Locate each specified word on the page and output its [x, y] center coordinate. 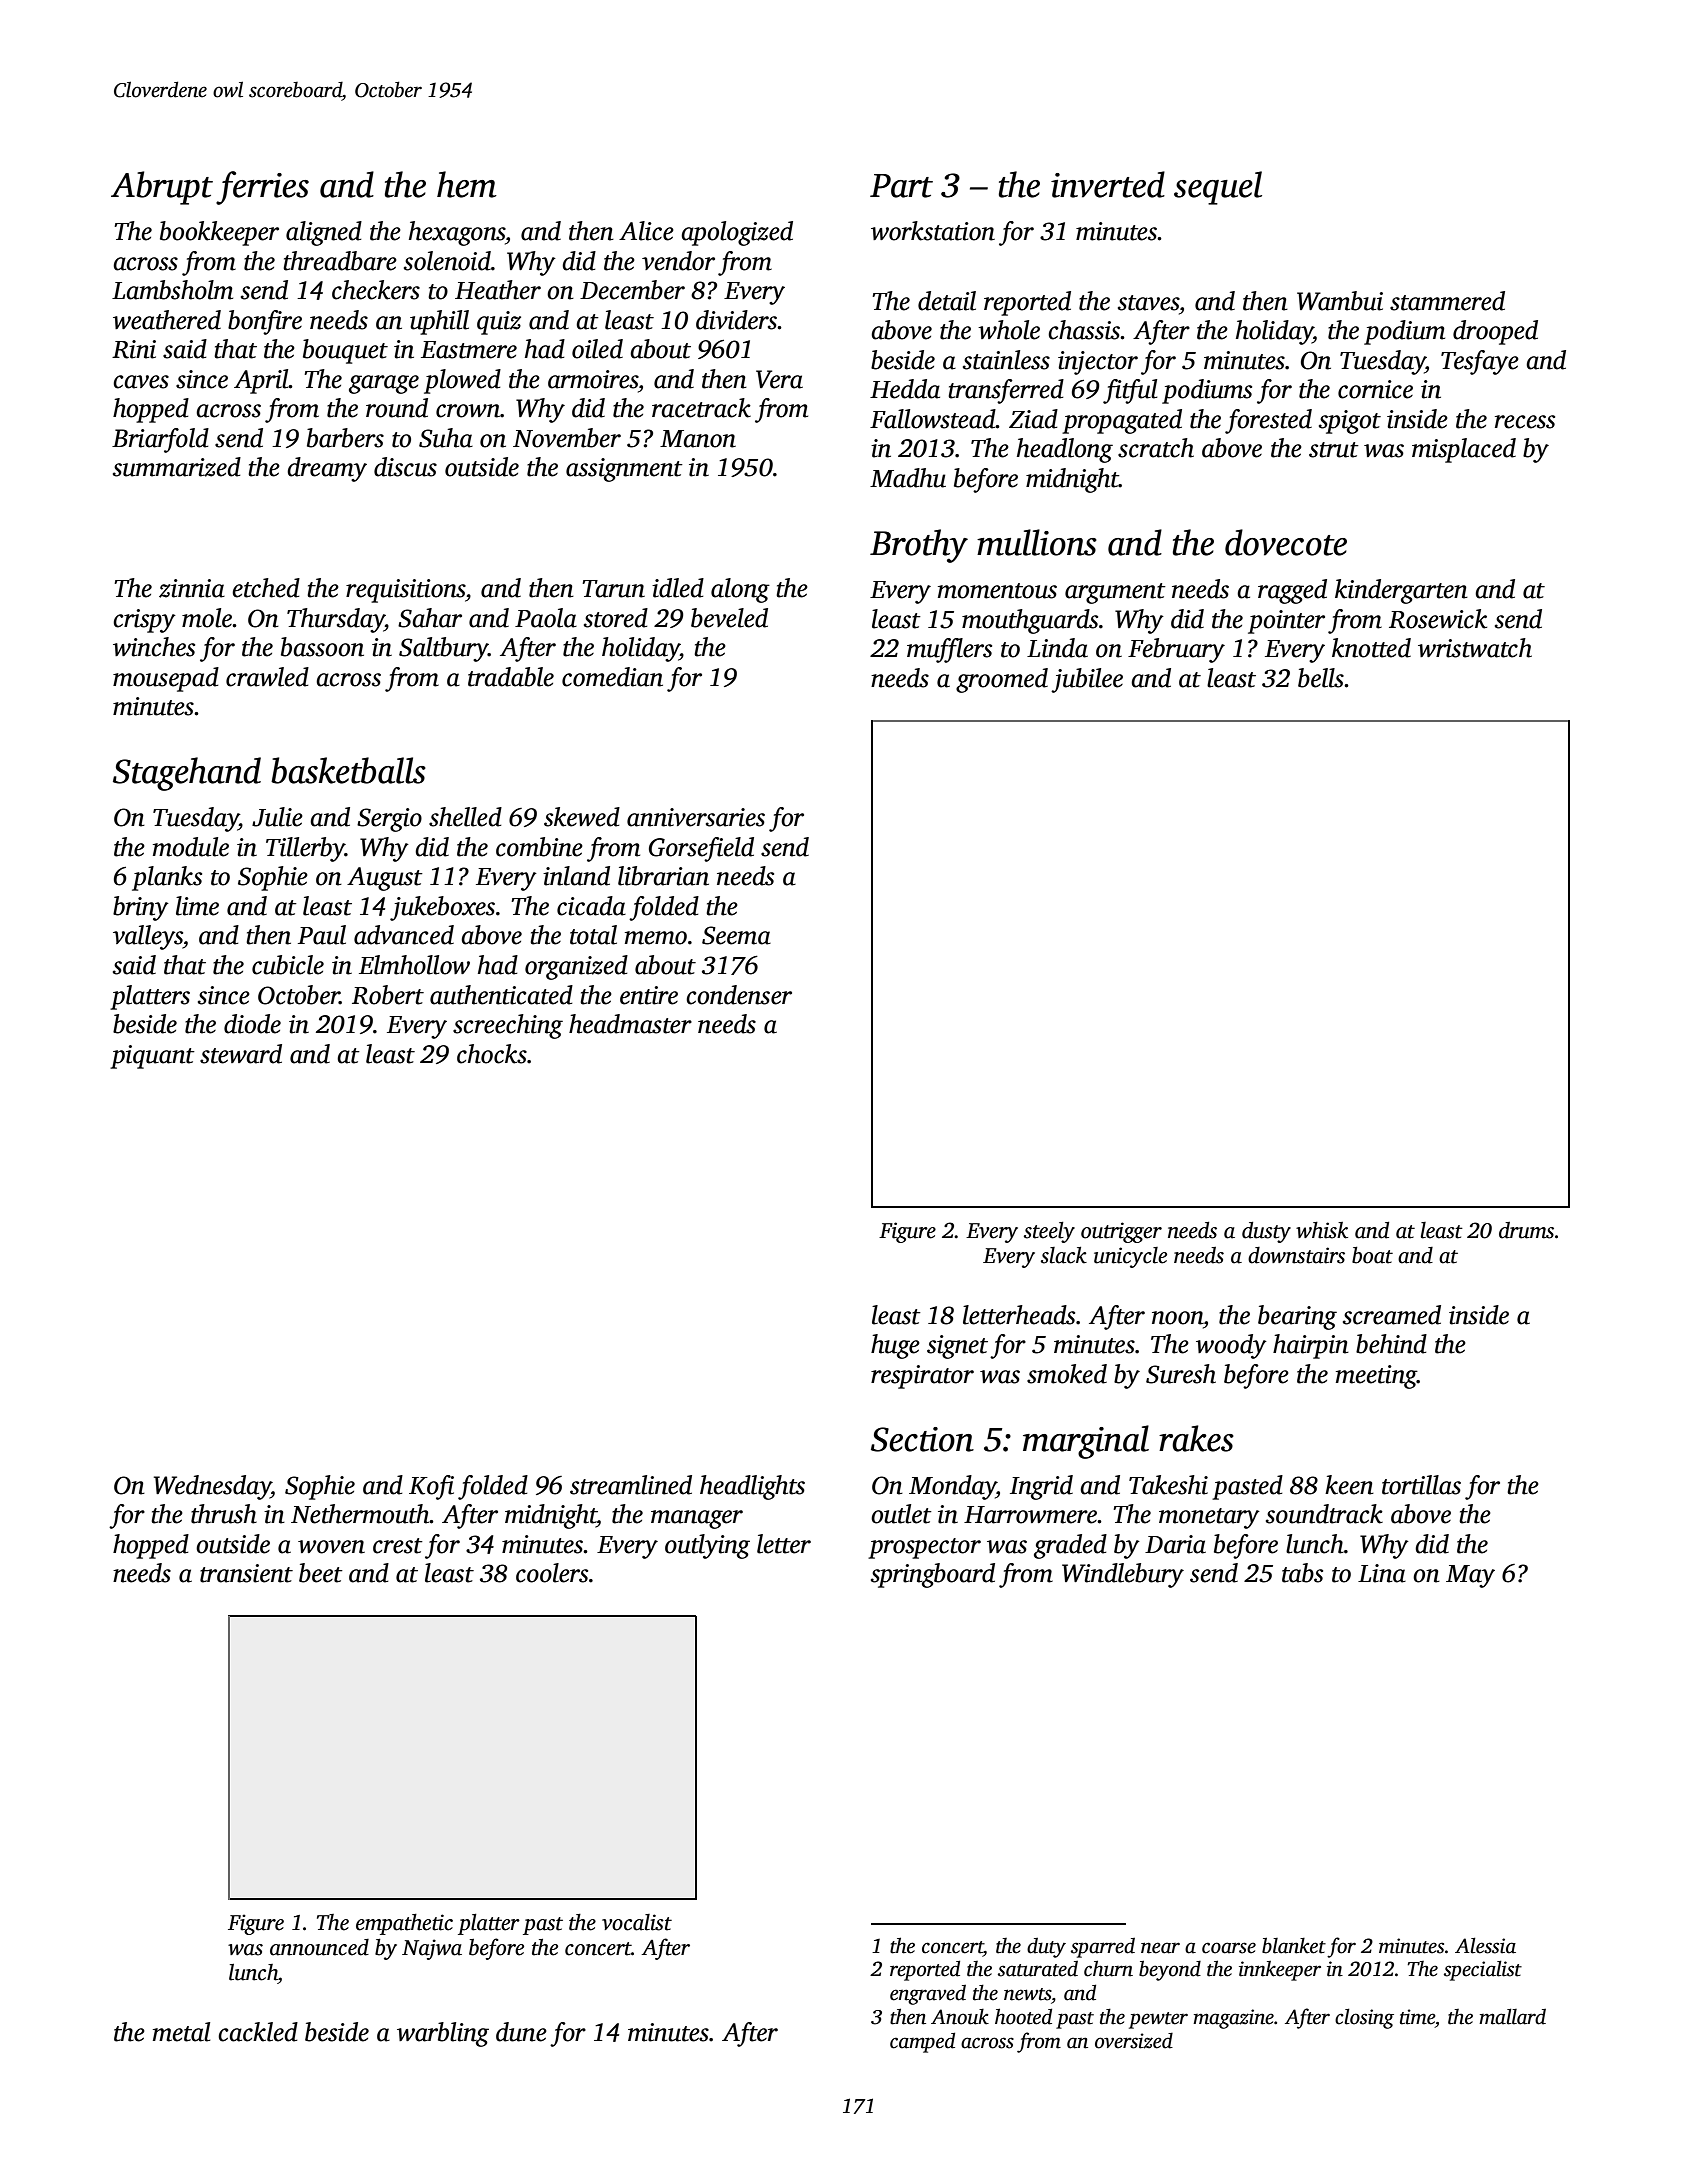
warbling [443, 2034]
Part [901, 186]
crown [468, 411]
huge [895, 1346]
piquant [152, 1057]
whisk [1322, 1230]
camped [922, 2042]
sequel [1218, 188]
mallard [1512, 2016]
